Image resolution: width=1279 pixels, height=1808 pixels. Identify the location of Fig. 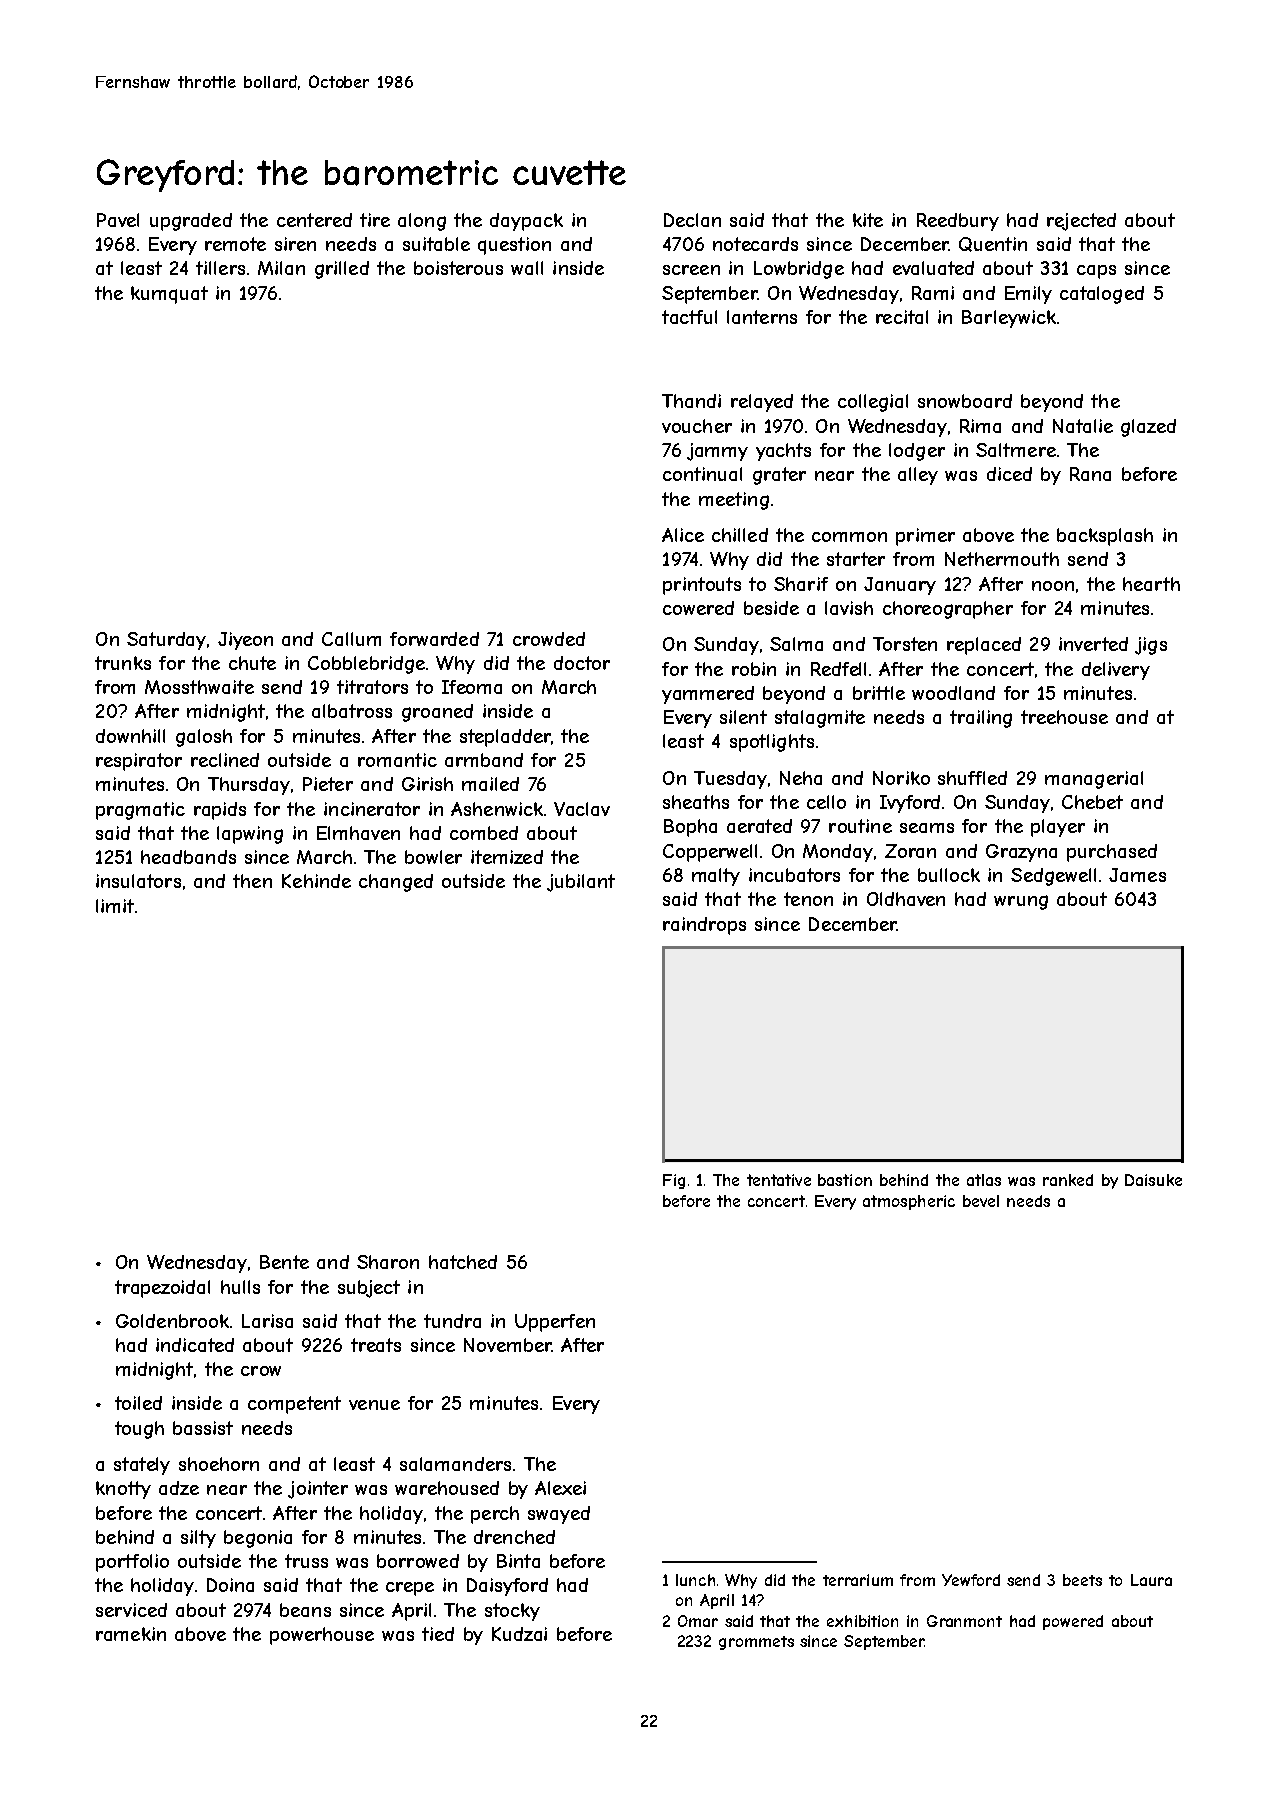
(674, 1181).
